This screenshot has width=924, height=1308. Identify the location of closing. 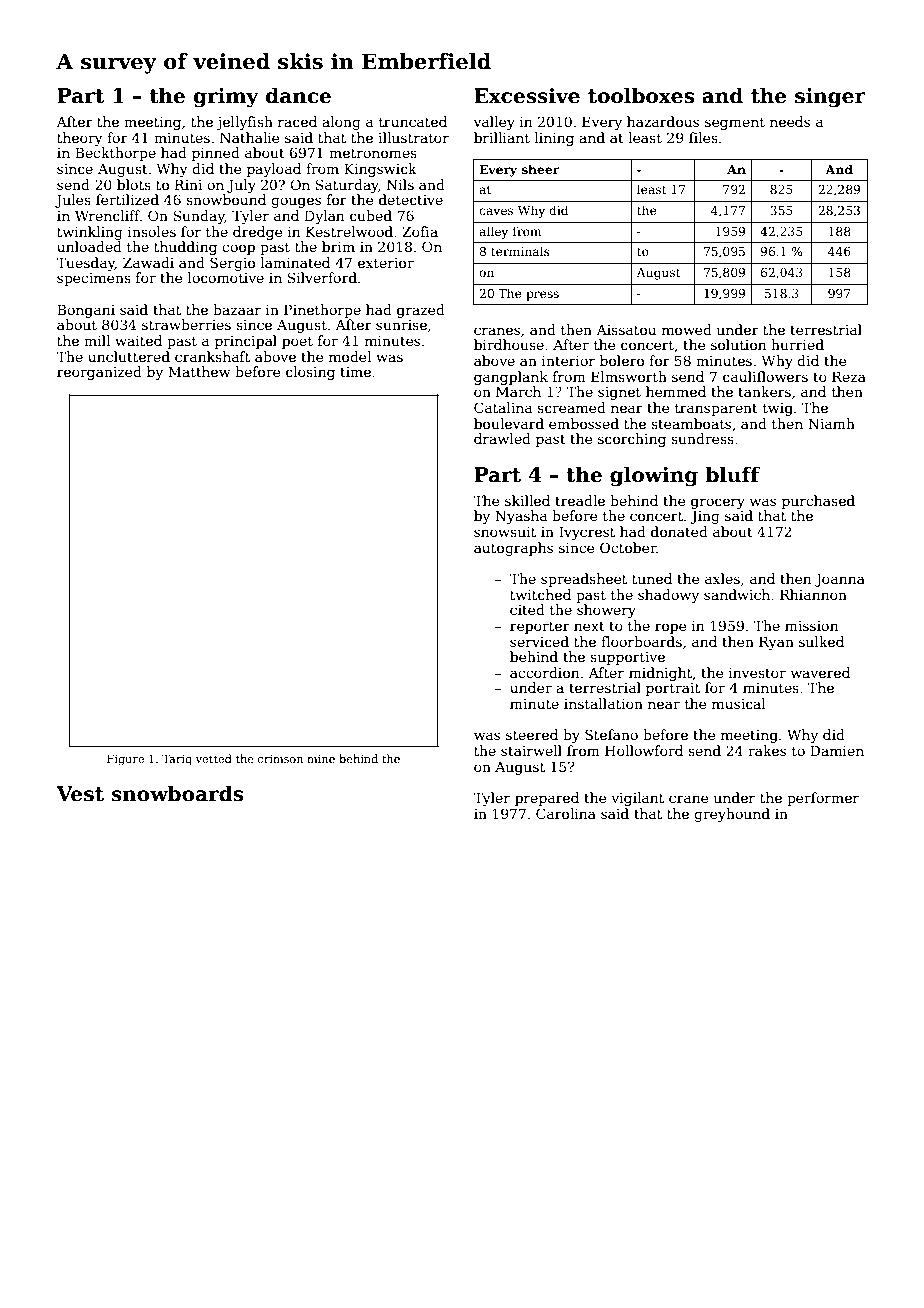
(310, 373).
